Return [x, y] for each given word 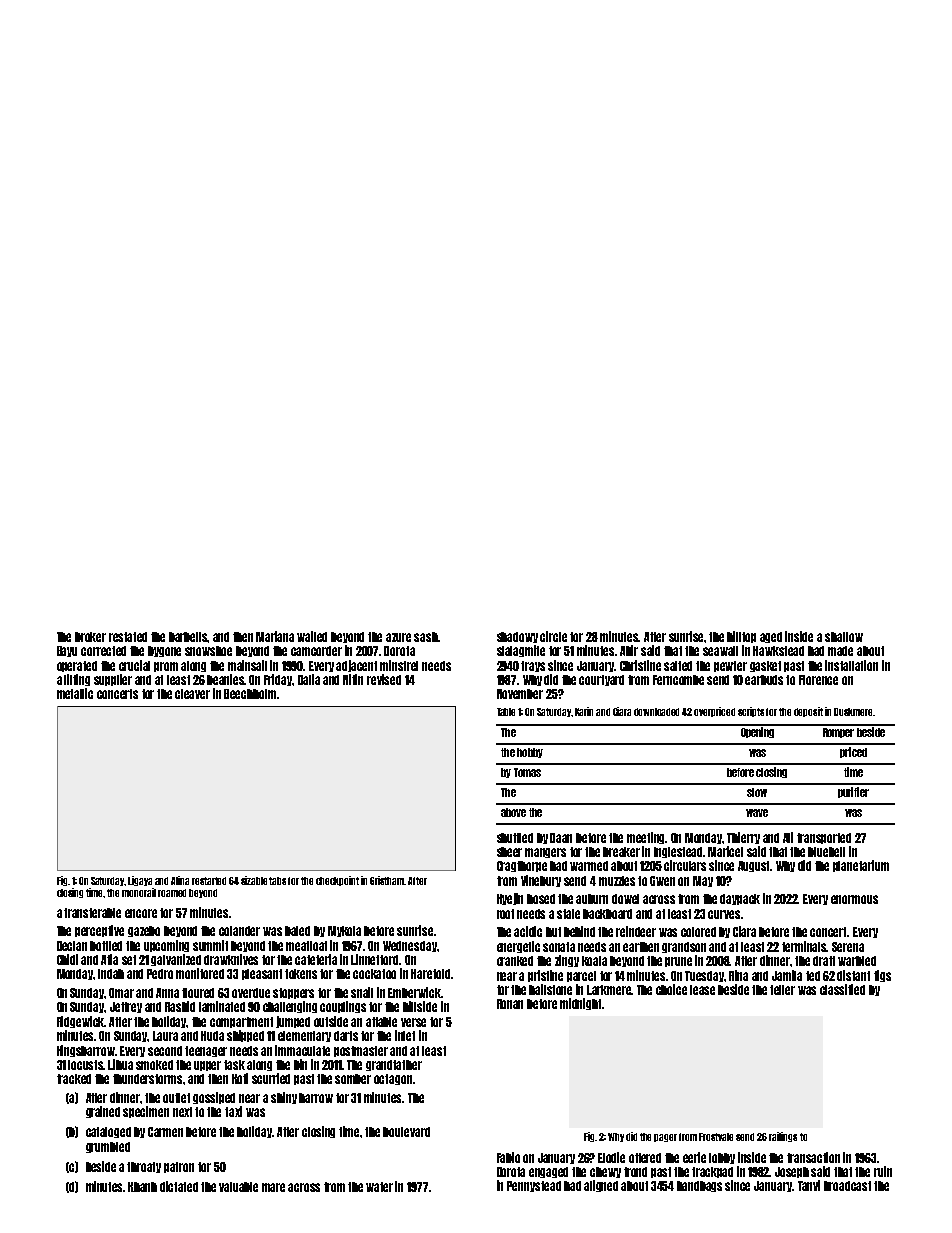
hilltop [741, 637]
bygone [164, 651]
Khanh [142, 1187]
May [703, 881]
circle [553, 636]
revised [384, 679]
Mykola [344, 931]
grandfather [394, 1065]
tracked [74, 1079]
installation [851, 665]
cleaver [192, 694]
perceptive [99, 931]
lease [702, 990]
